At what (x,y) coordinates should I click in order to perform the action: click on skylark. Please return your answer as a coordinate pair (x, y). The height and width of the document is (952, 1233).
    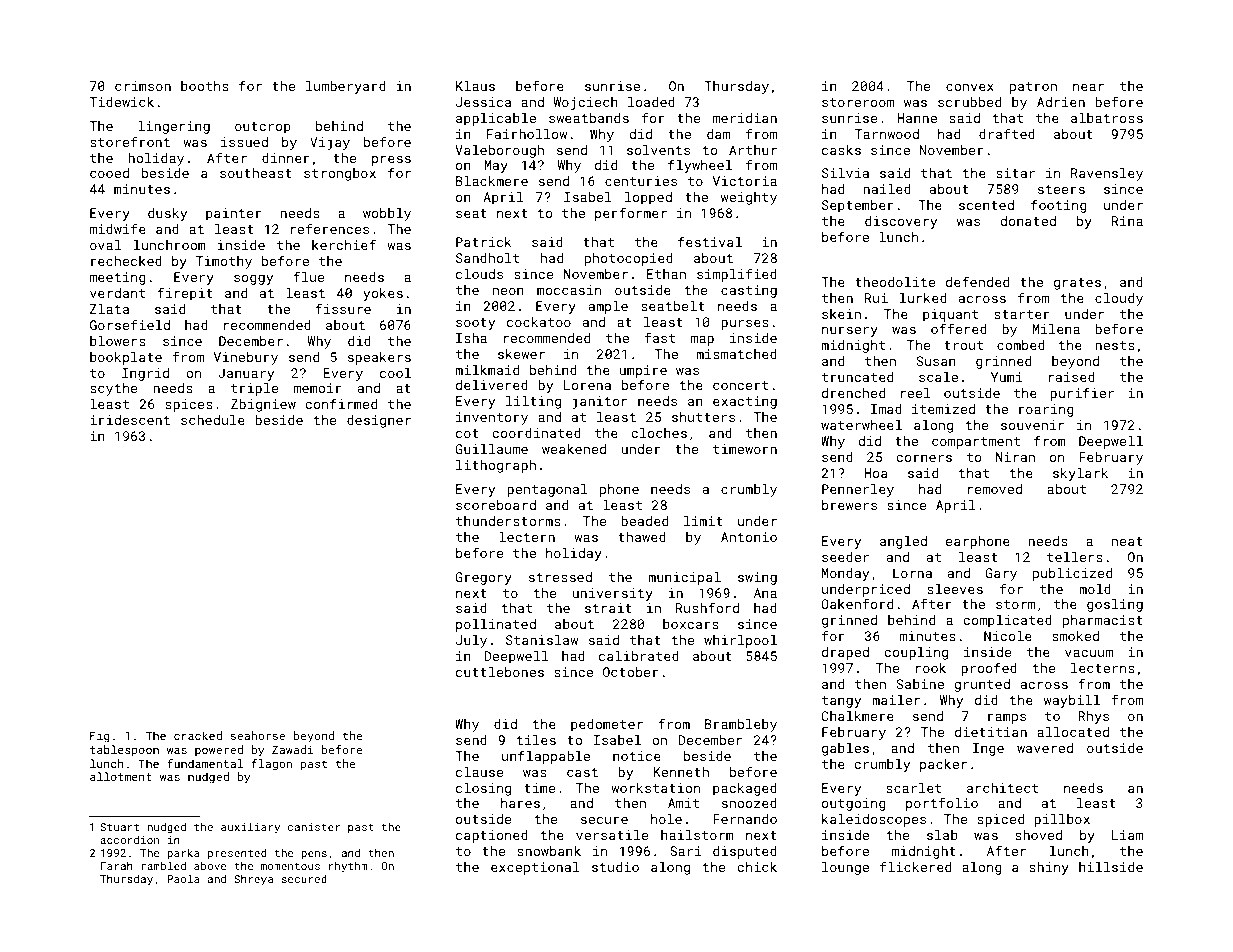
    Looking at the image, I should click on (1080, 474).
